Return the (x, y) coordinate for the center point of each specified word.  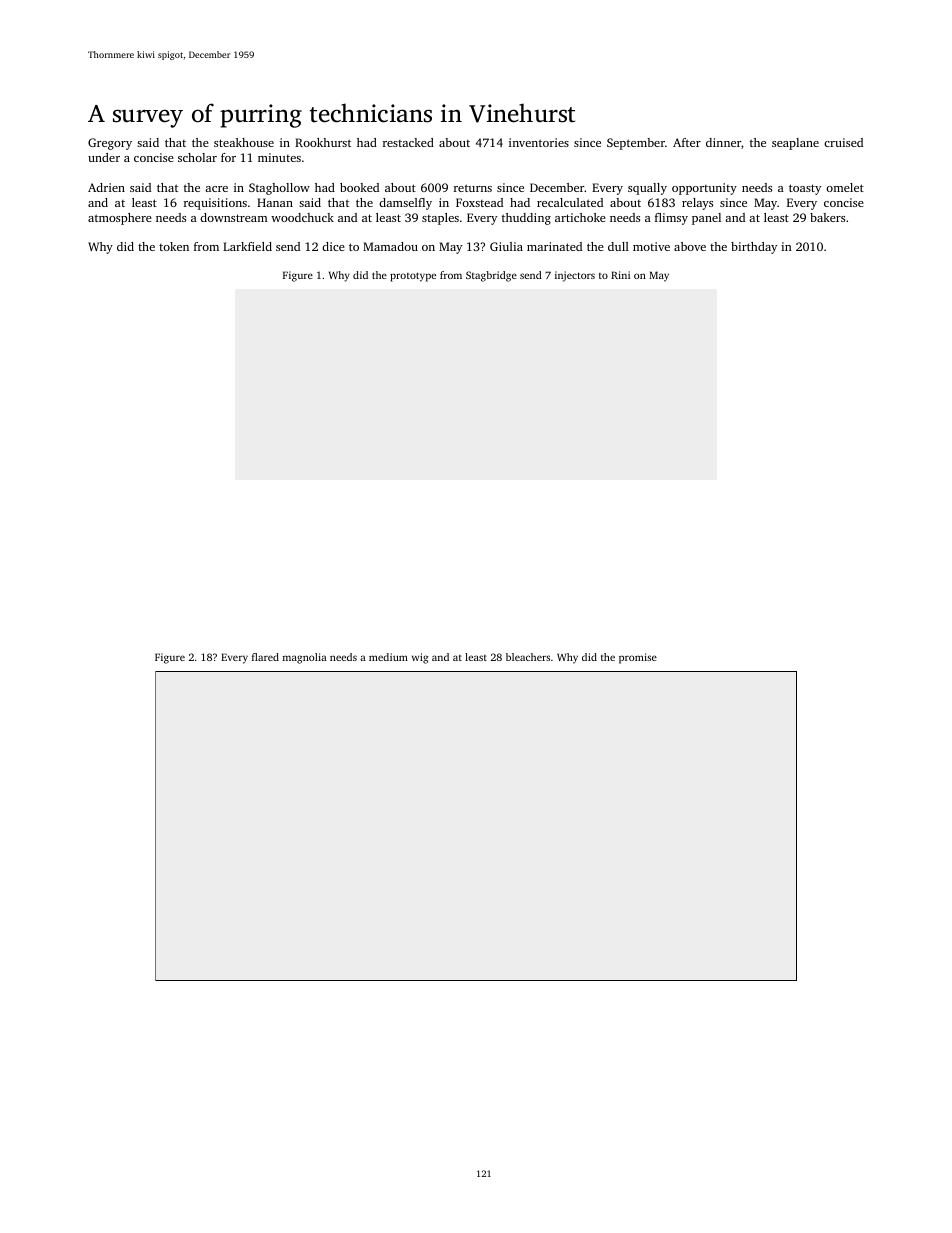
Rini (620, 275)
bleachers (528, 657)
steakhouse (244, 142)
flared (265, 657)
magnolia (305, 658)
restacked (408, 142)
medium (388, 657)
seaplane (795, 144)
